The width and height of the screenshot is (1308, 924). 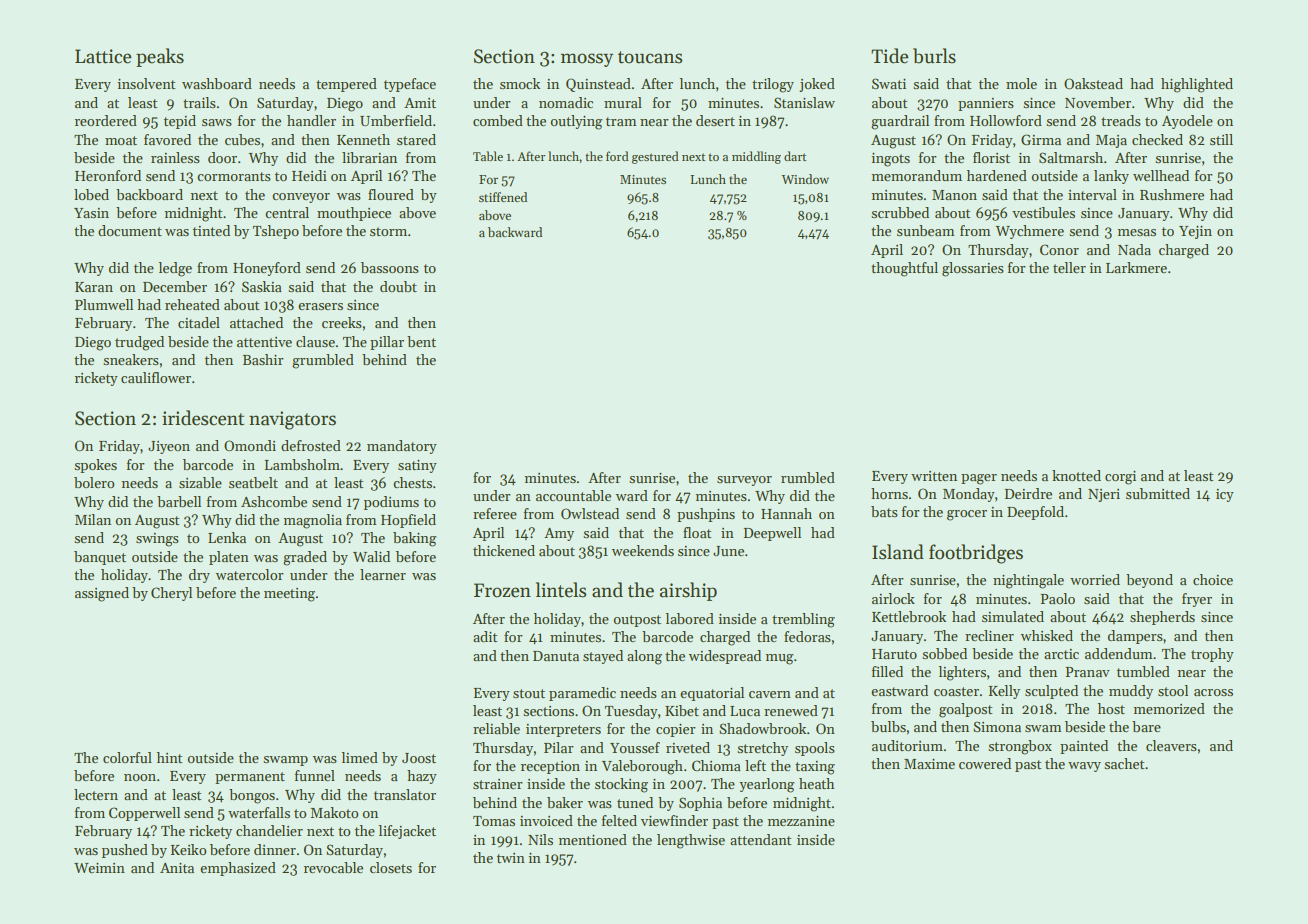 What do you see at coordinates (1030, 232) in the screenshot?
I see `Wychmere` at bounding box center [1030, 232].
